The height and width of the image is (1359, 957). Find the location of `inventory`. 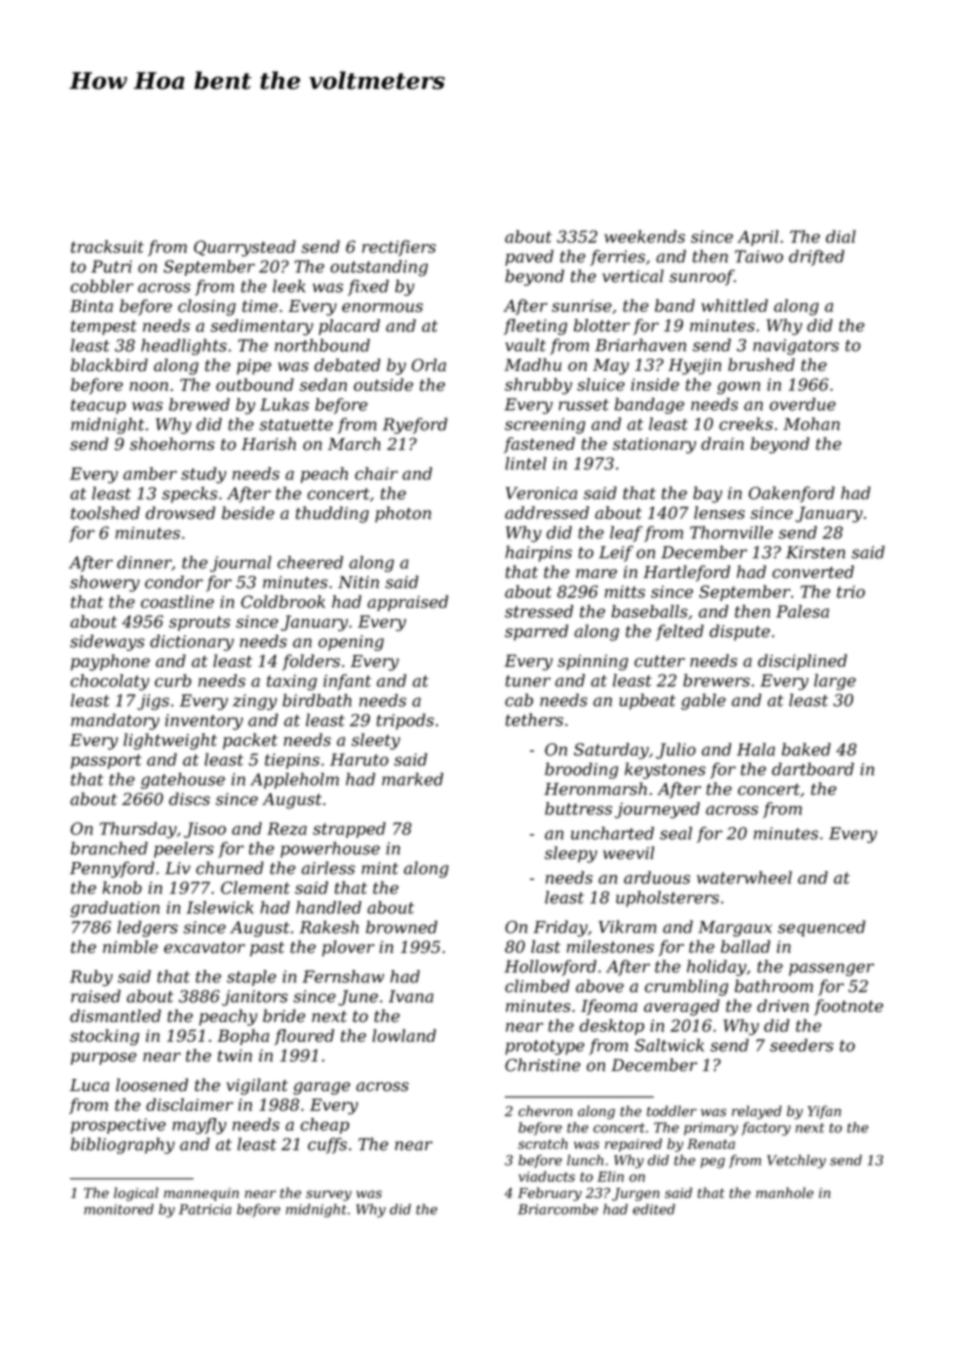

inventory is located at coordinates (204, 722).
